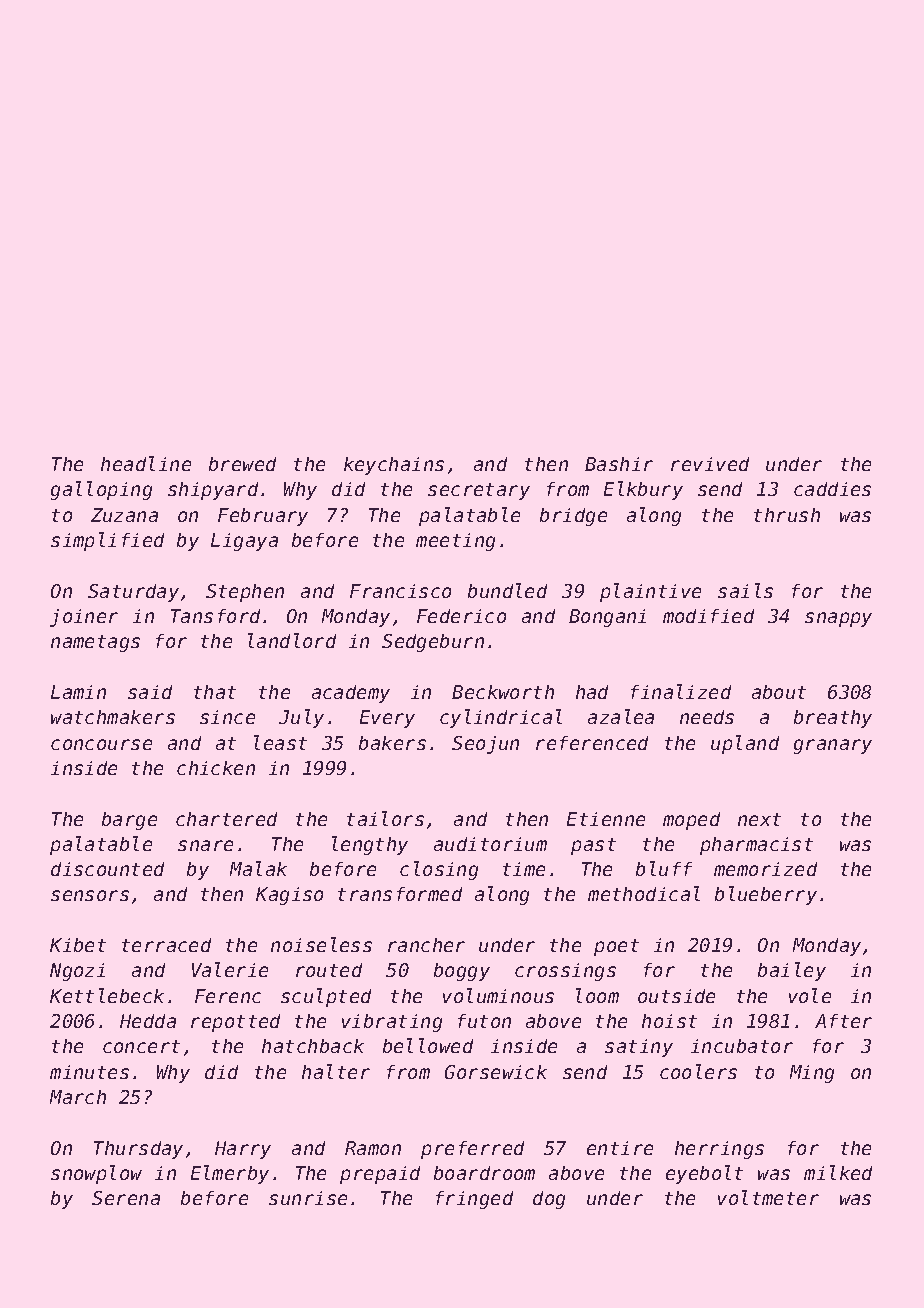 The image size is (924, 1308). What do you see at coordinates (766, 895) in the document?
I see `blueberry` at bounding box center [766, 895].
